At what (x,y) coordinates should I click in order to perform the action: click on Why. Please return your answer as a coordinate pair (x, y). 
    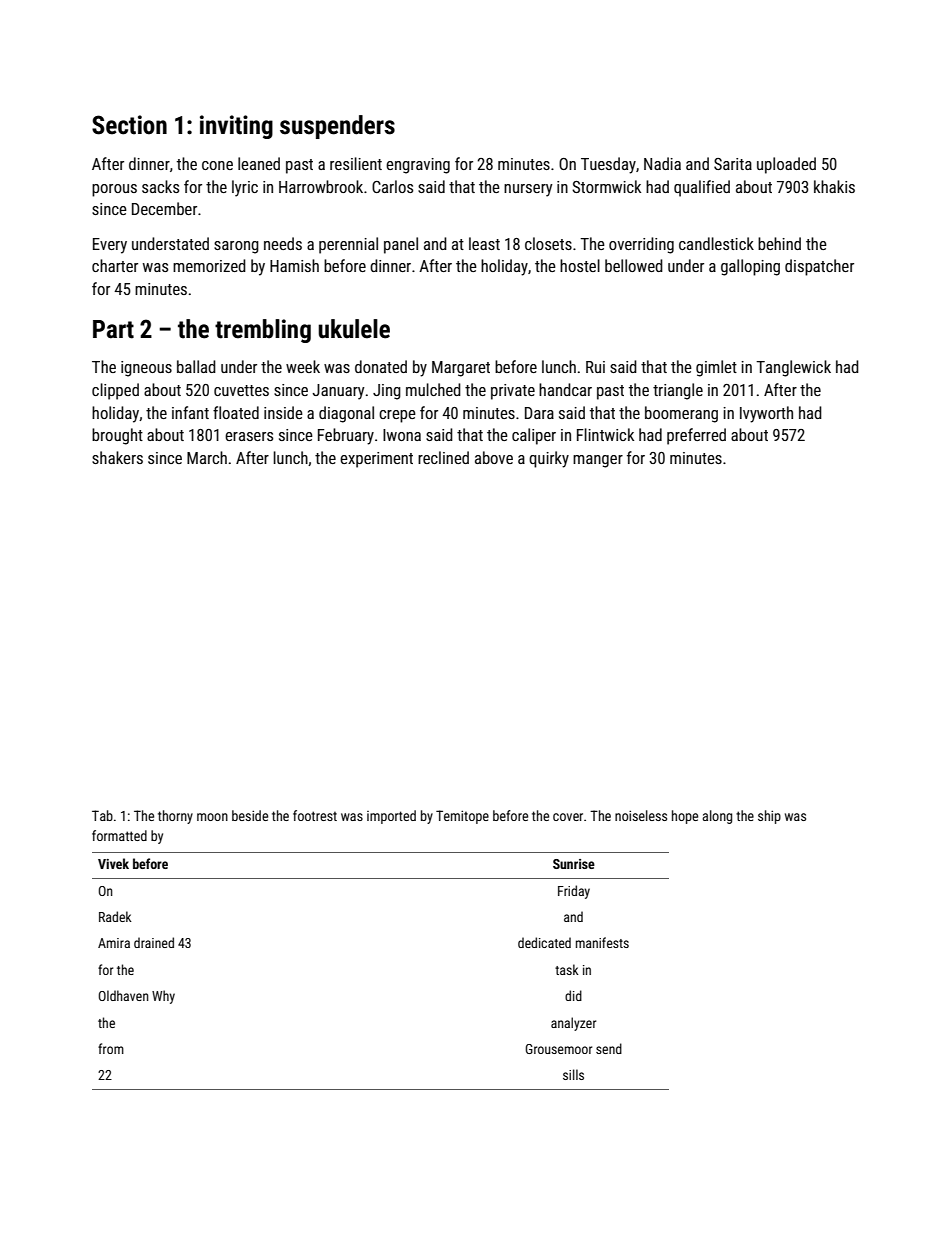
    Looking at the image, I should click on (163, 997).
